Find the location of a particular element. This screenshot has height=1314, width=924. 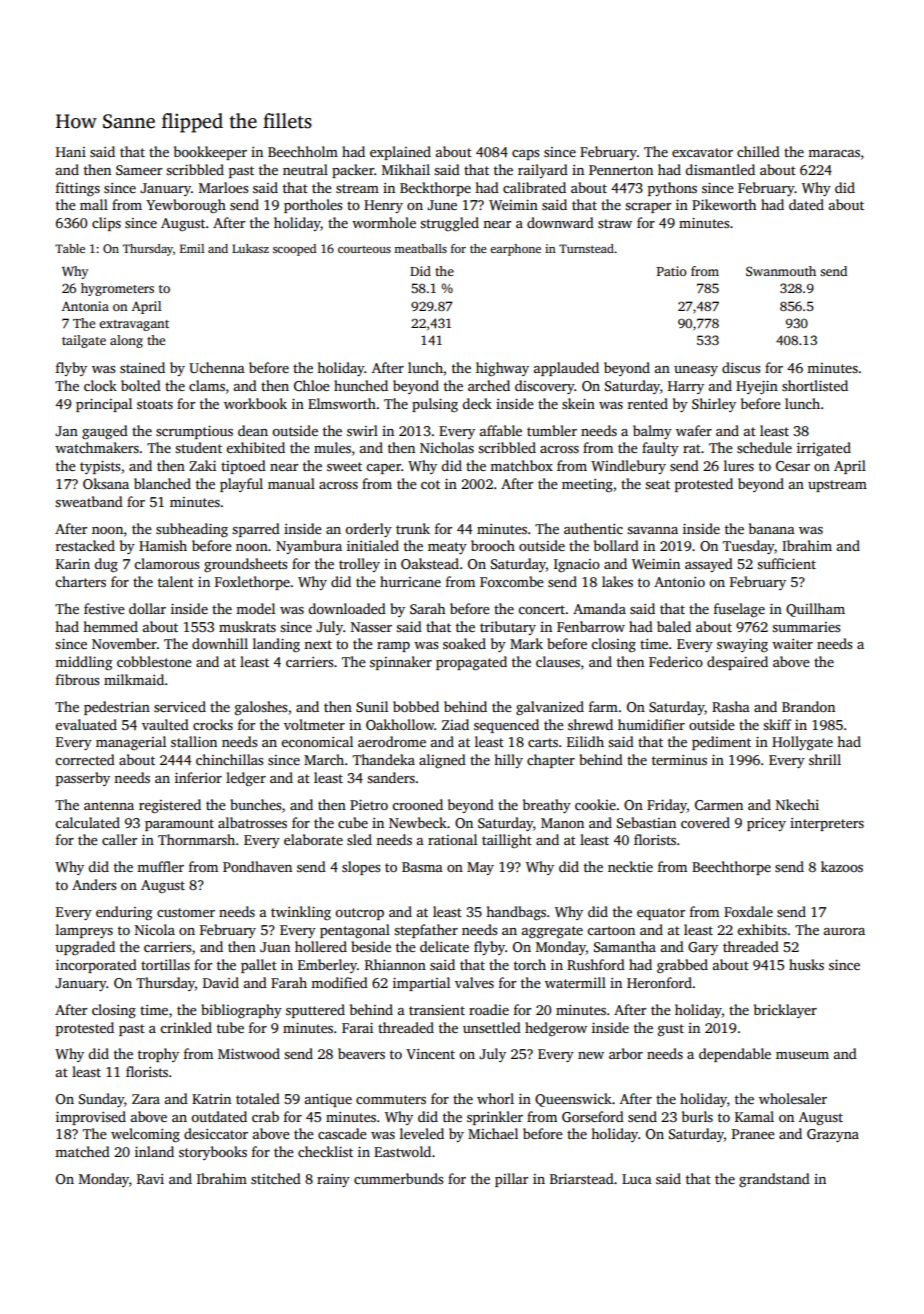

sweatband is located at coordinates (89, 501).
